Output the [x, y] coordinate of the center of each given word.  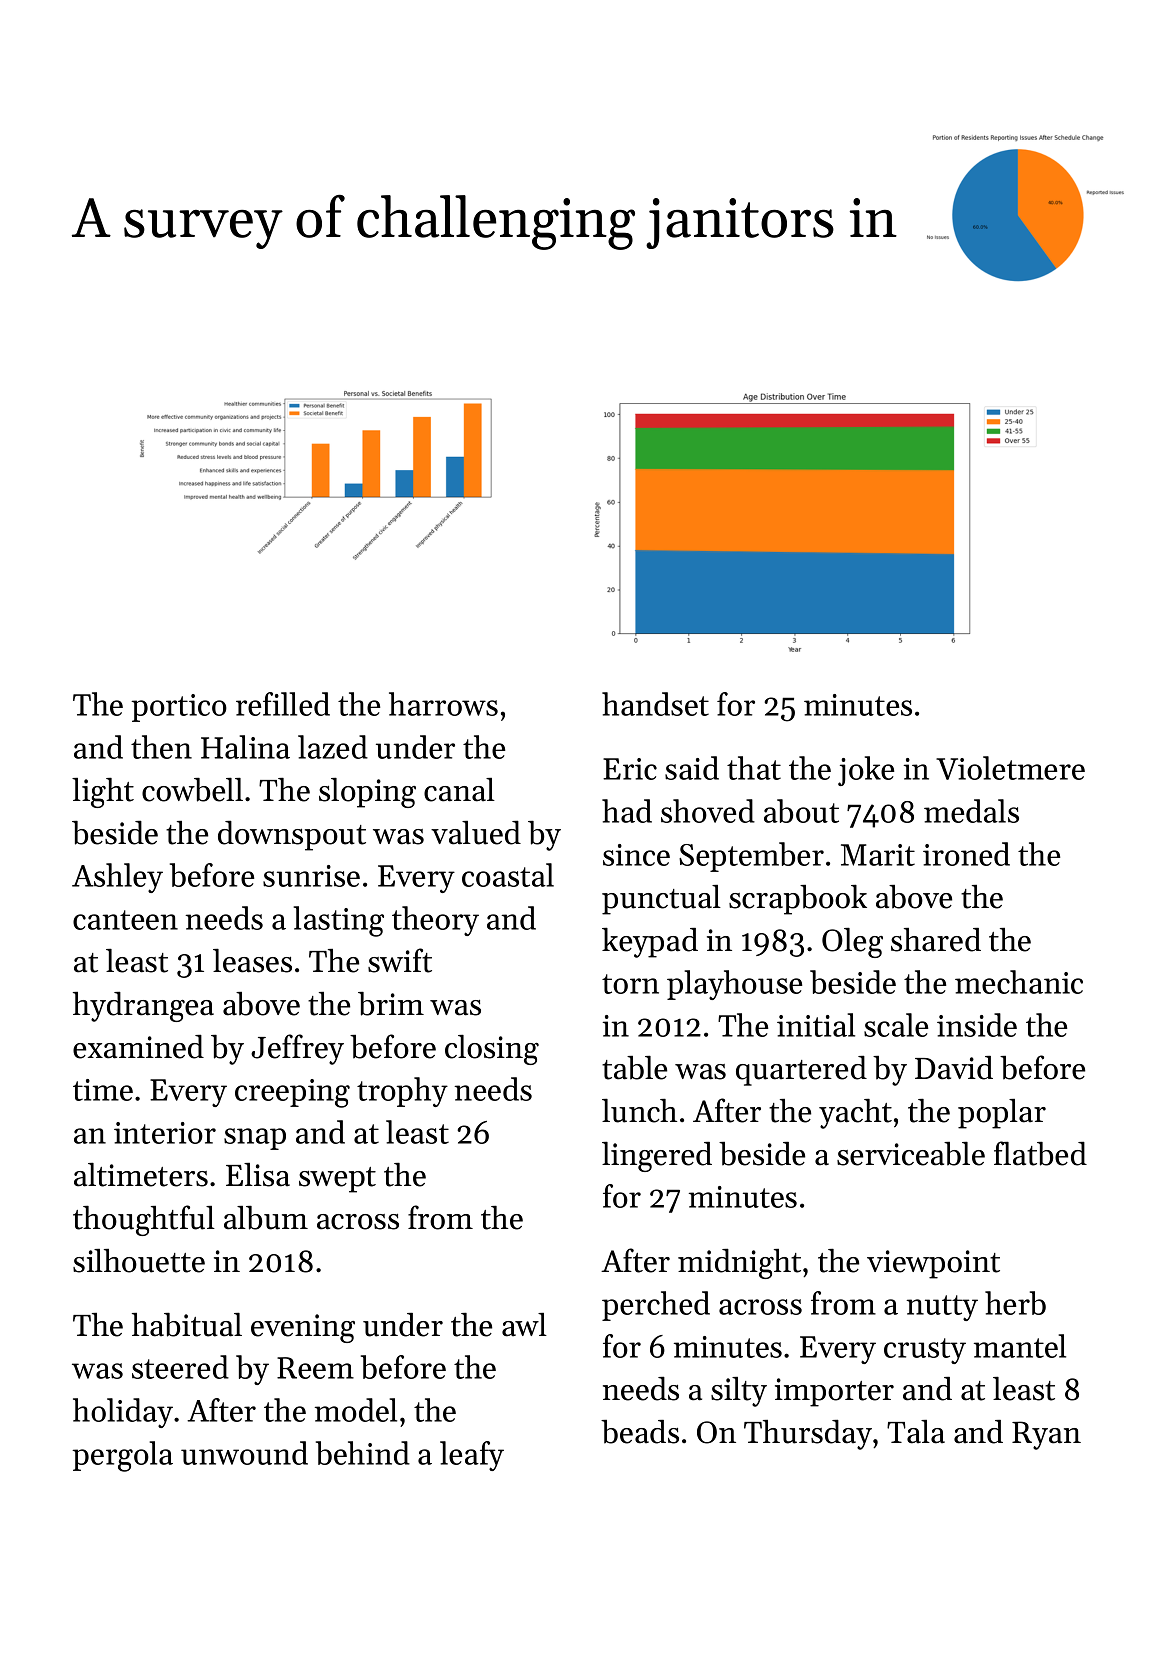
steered [180, 1367]
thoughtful [144, 1220]
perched [656, 1306]
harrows [443, 704]
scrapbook [798, 900]
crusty [925, 1351]
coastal [508, 875]
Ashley [117, 878]
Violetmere [1010, 768]
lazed [333, 747]
